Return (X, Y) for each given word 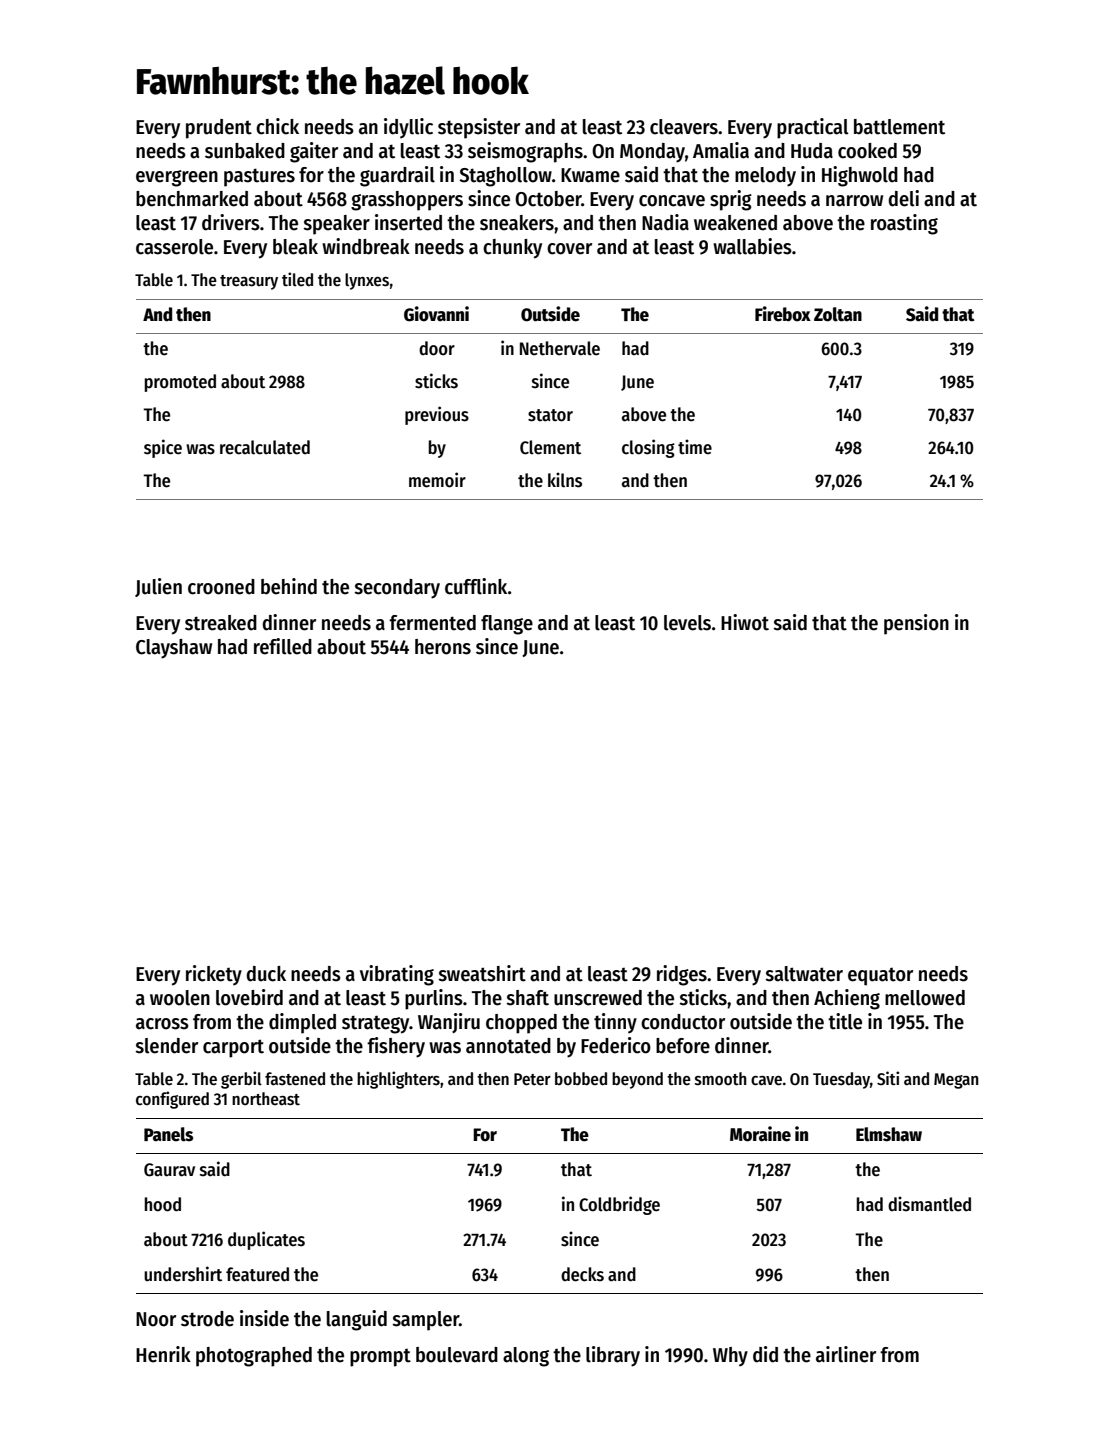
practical (812, 128)
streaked (221, 623)
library (613, 1356)
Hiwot (745, 622)
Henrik (163, 1354)
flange (507, 625)
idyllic (408, 128)
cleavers (684, 127)
